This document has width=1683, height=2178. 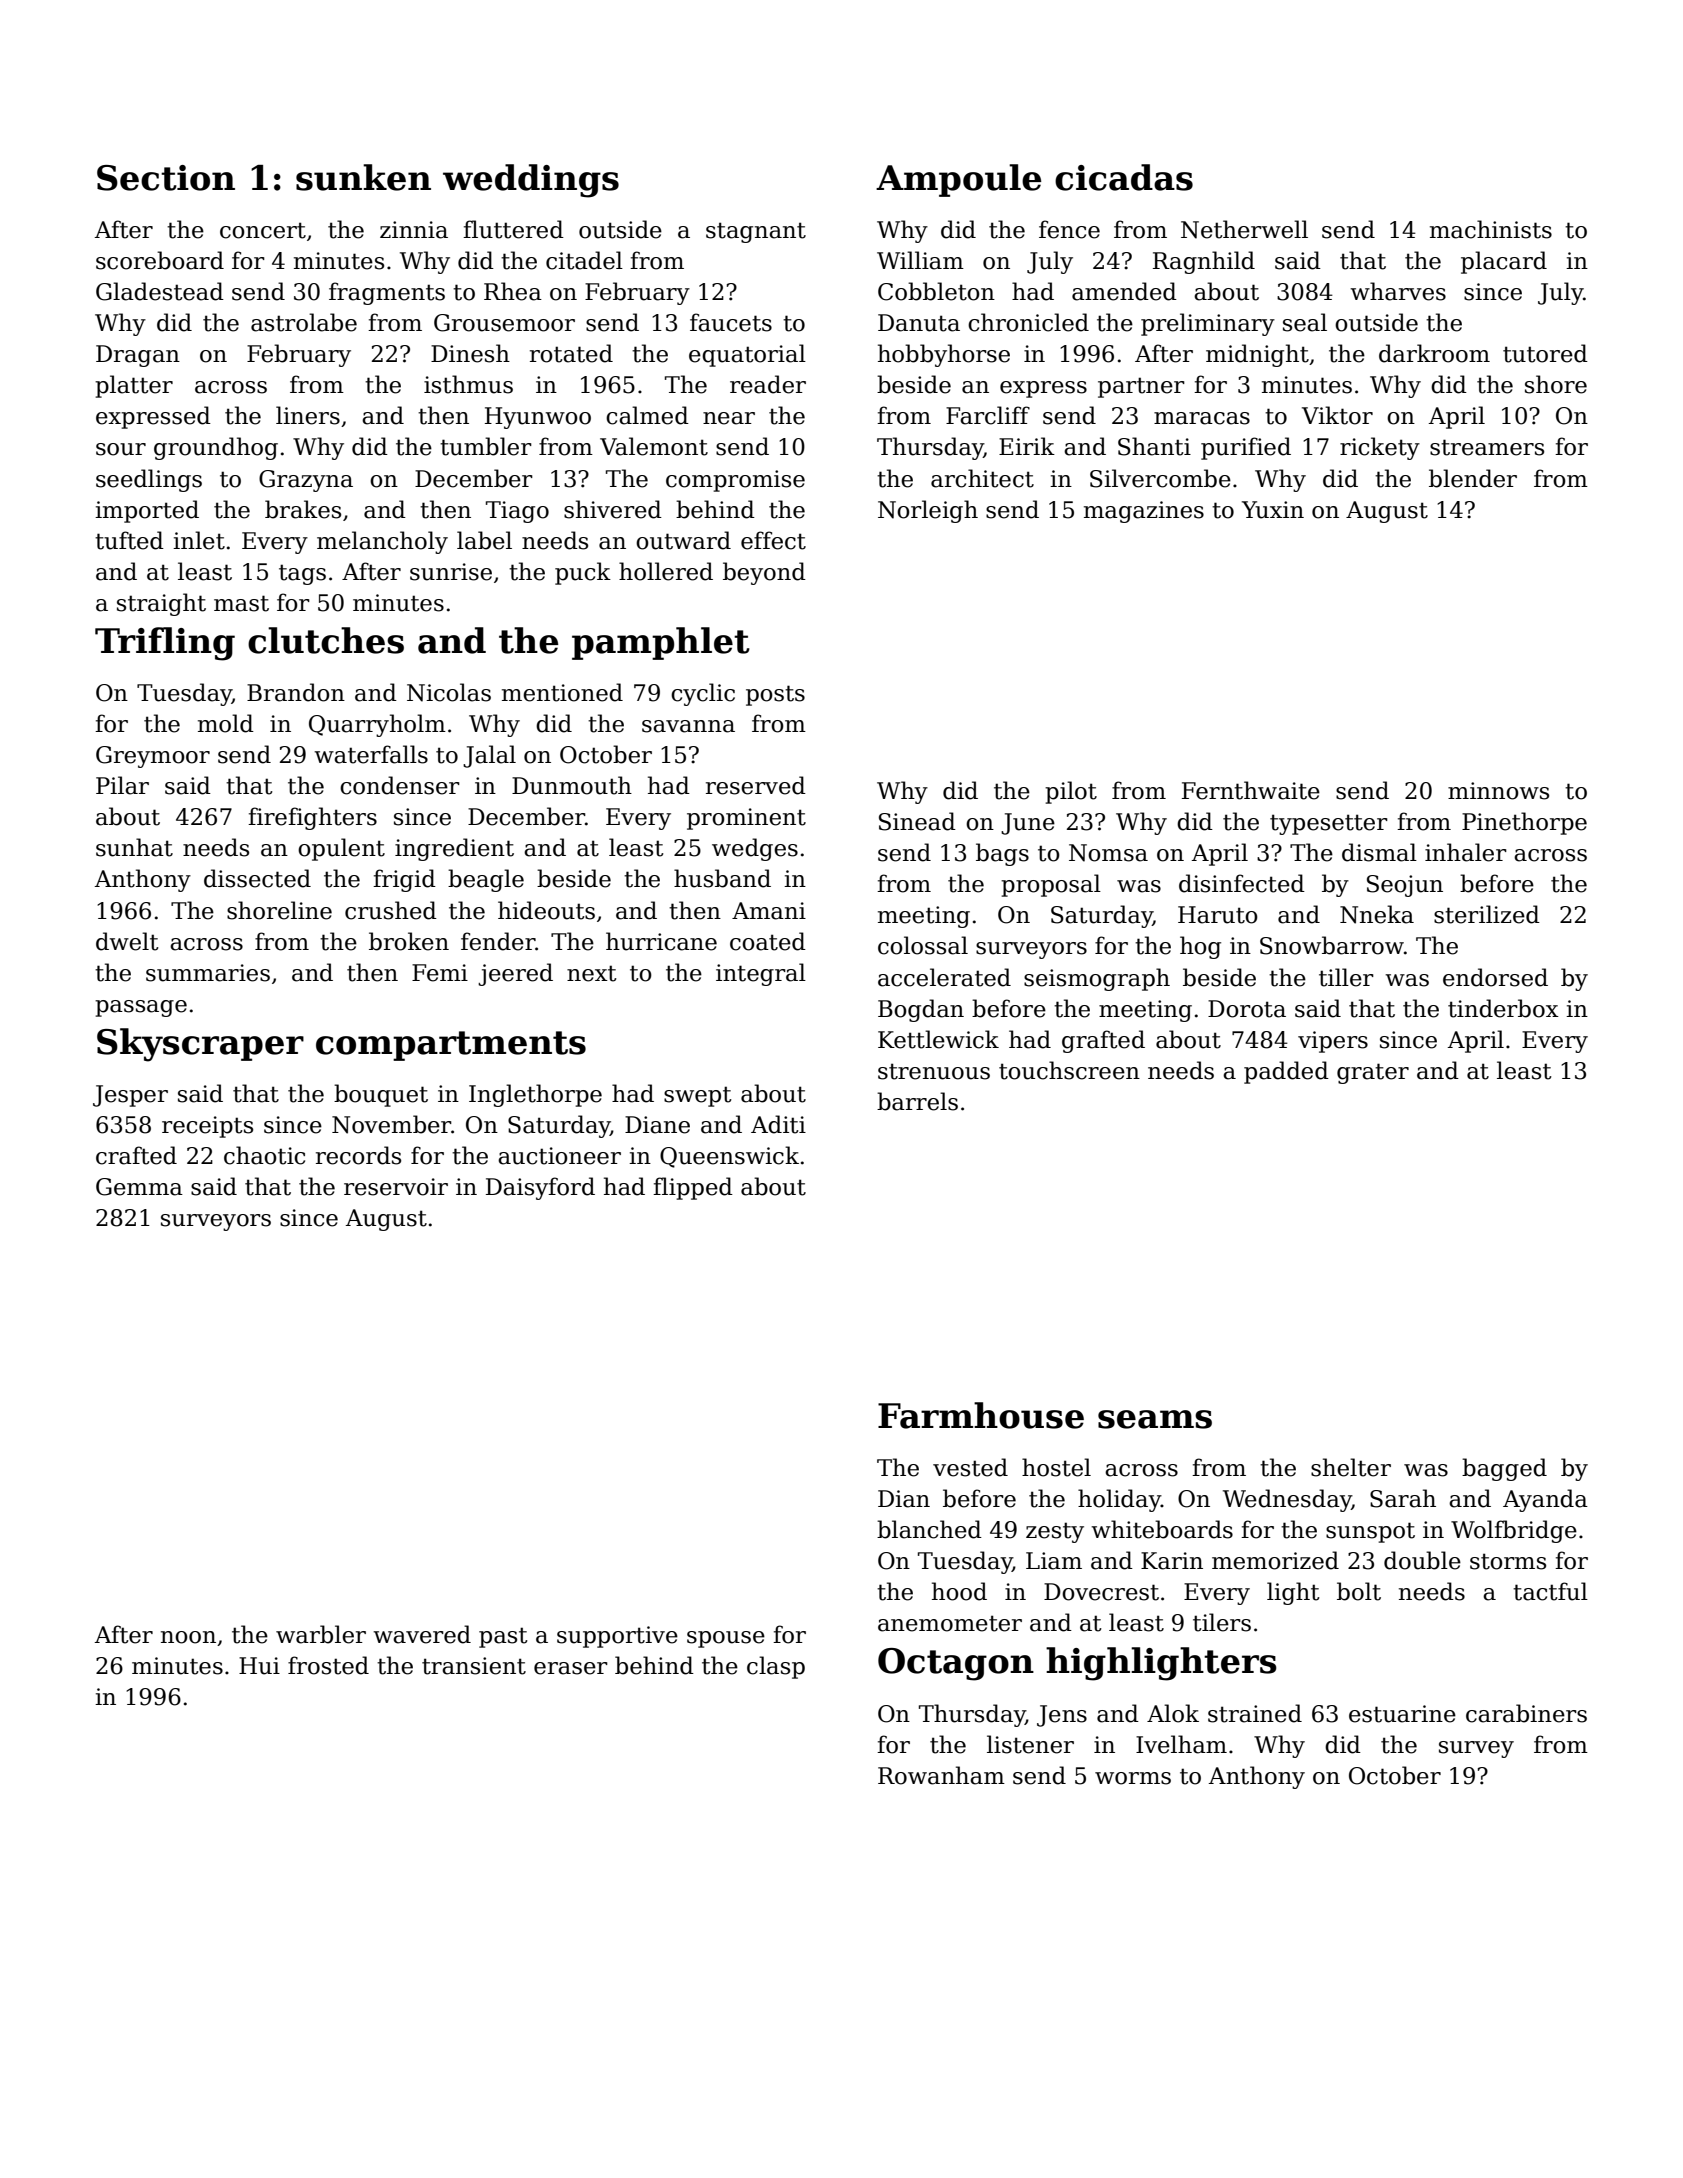 What do you see at coordinates (166, 178) in the document?
I see `Section` at bounding box center [166, 178].
